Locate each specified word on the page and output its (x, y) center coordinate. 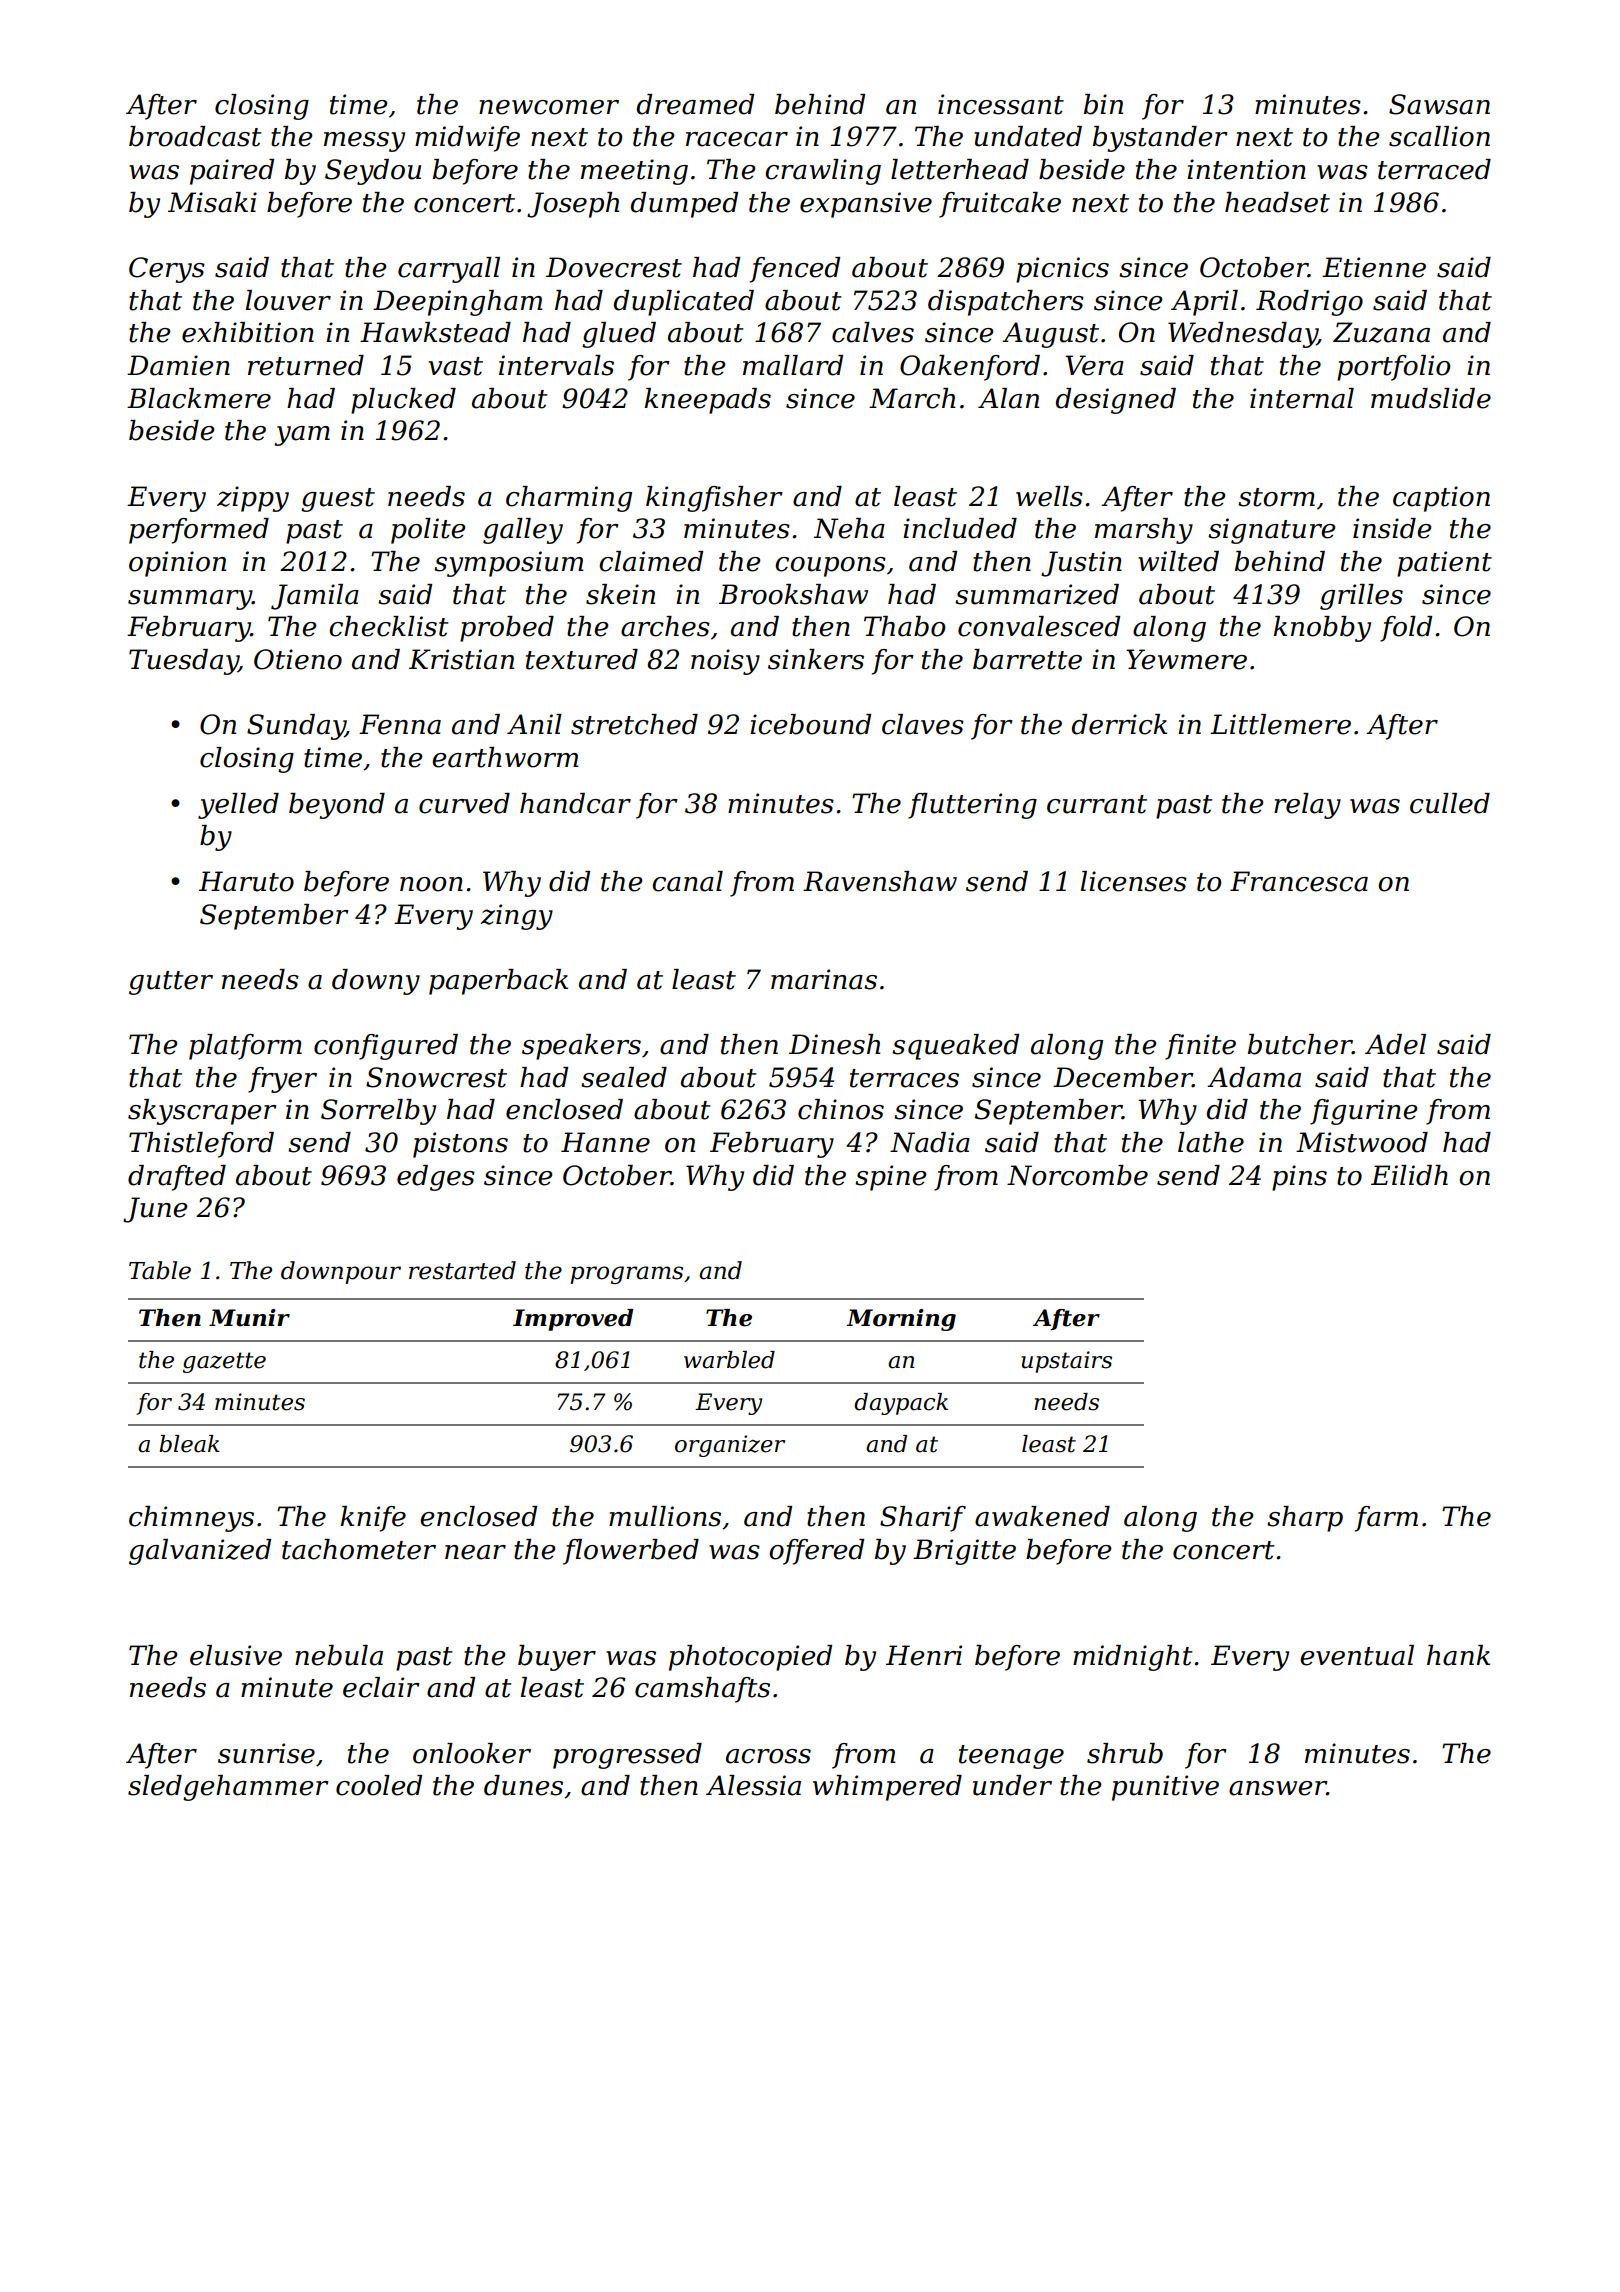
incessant (1001, 104)
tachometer (359, 1549)
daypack (901, 1404)
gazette (224, 1362)
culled (1450, 803)
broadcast (195, 136)
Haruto (246, 881)
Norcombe (1077, 1175)
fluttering (972, 806)
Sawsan (1439, 104)
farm (1386, 1519)
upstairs (1066, 1362)
